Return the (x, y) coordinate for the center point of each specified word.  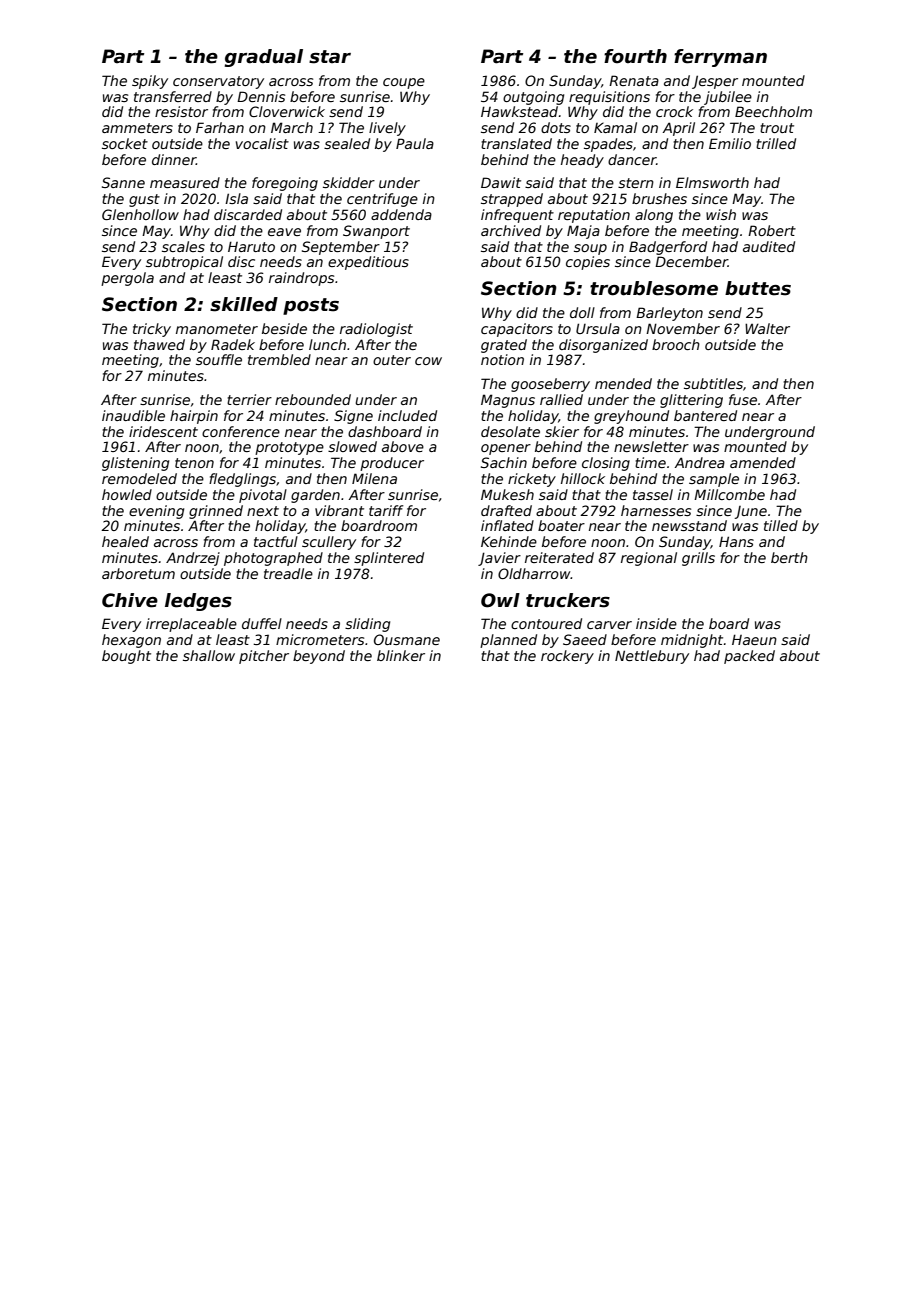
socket (125, 143)
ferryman (720, 58)
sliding (367, 625)
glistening (135, 464)
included (407, 415)
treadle (288, 573)
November (683, 328)
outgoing (533, 98)
